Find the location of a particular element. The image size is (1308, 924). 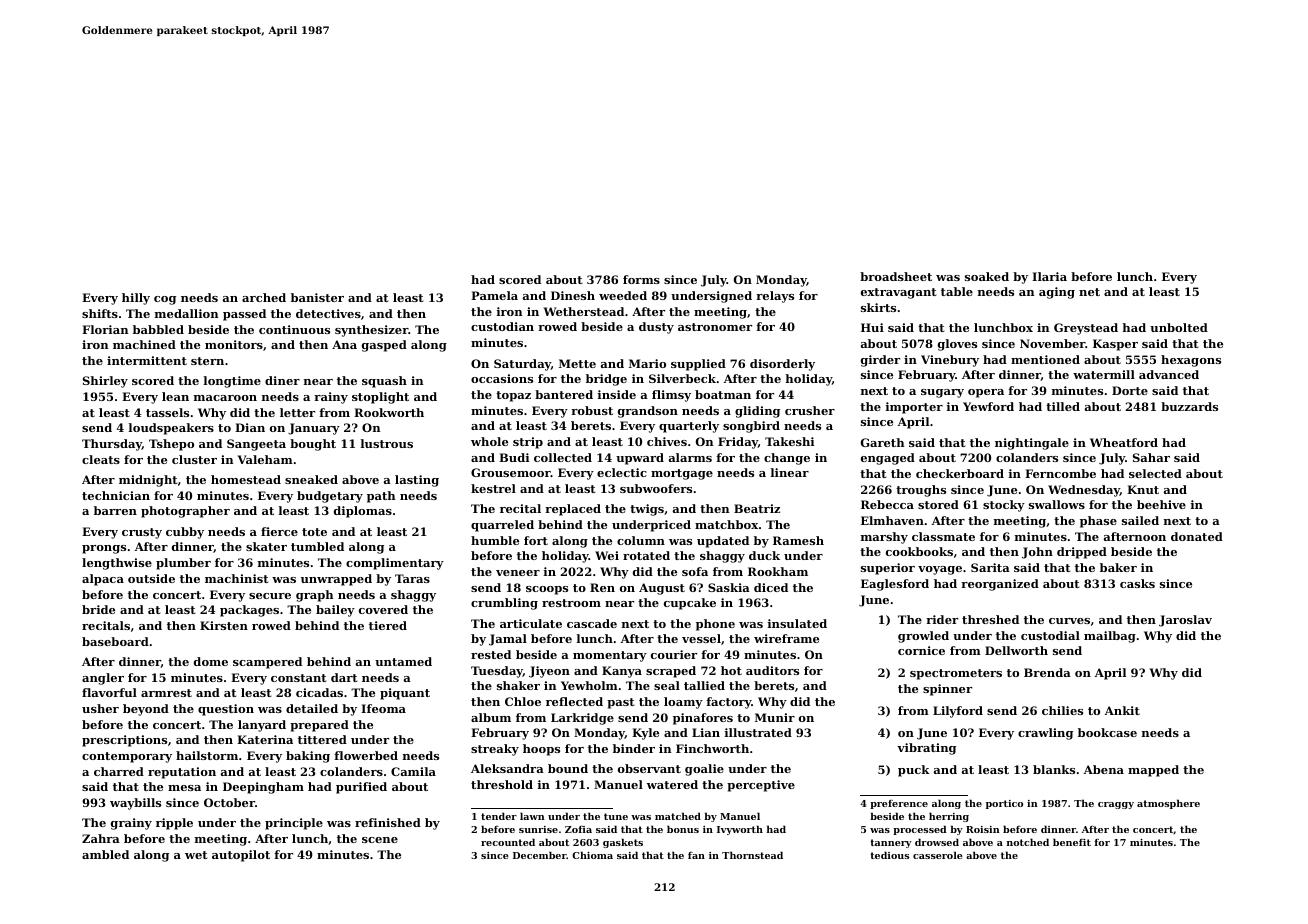

Ilaria is located at coordinates (1049, 276).
